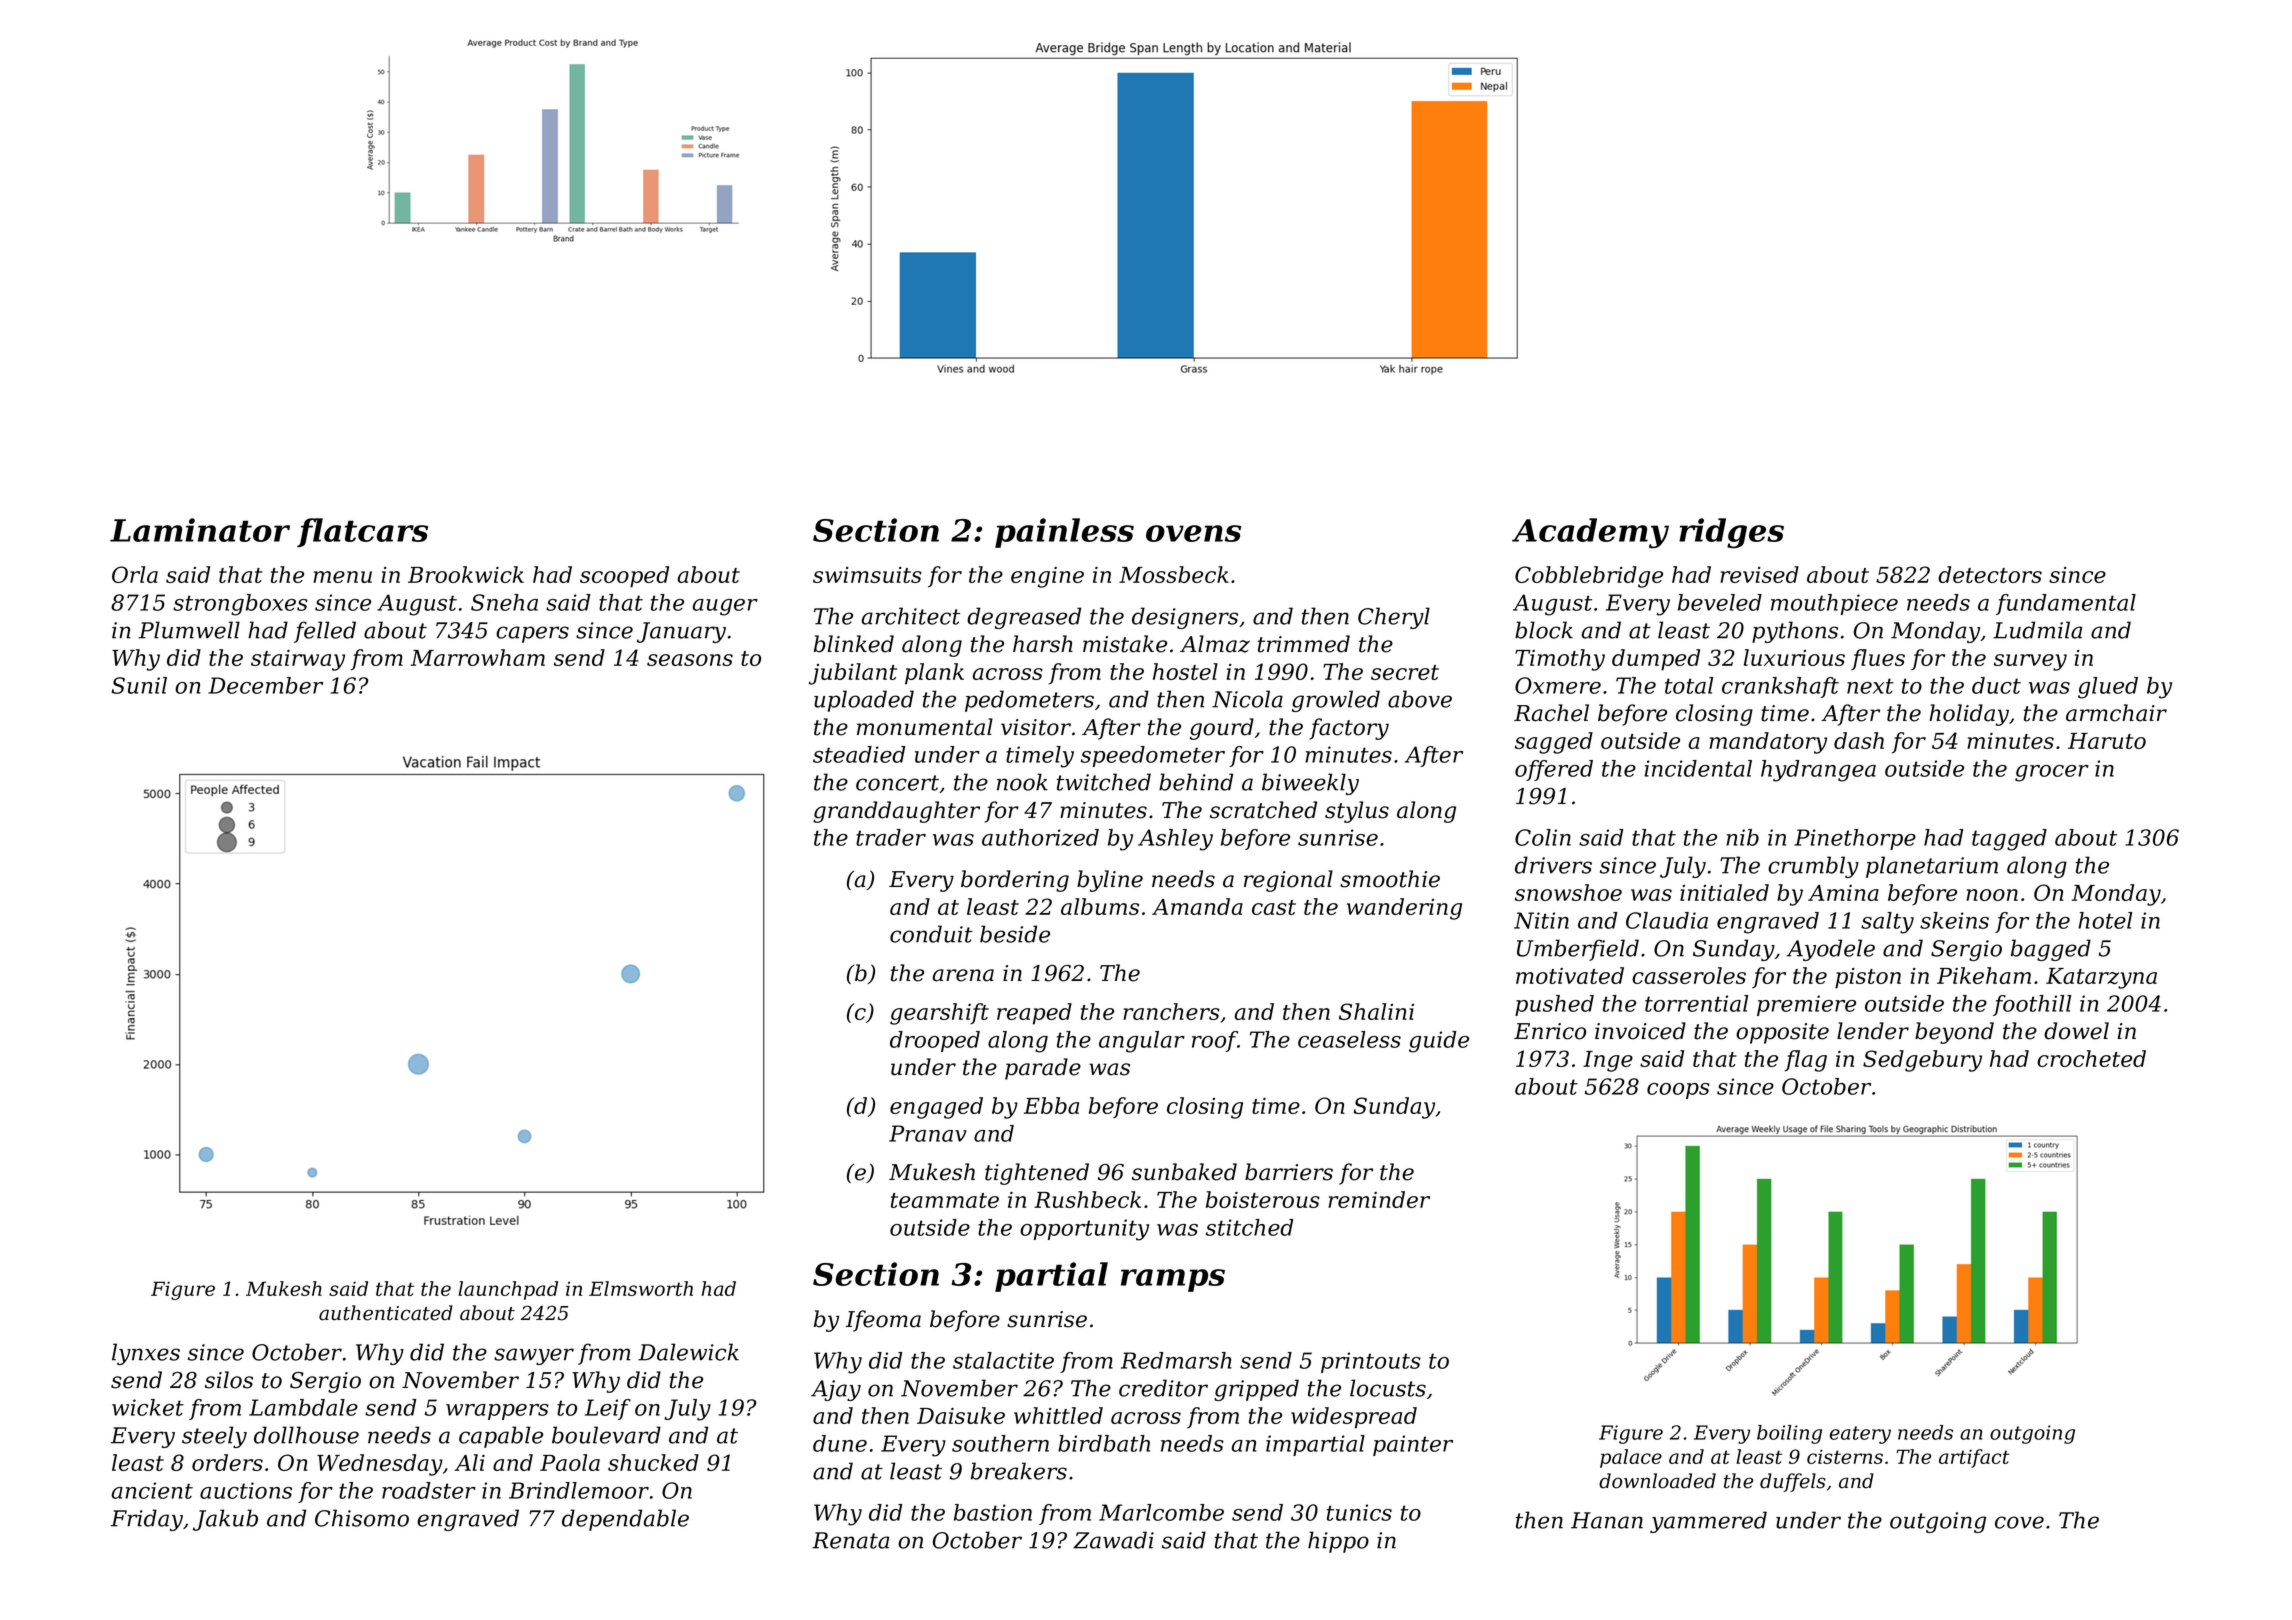  Describe the element at coordinates (939, 1014) in the screenshot. I see `gearshift` at that location.
